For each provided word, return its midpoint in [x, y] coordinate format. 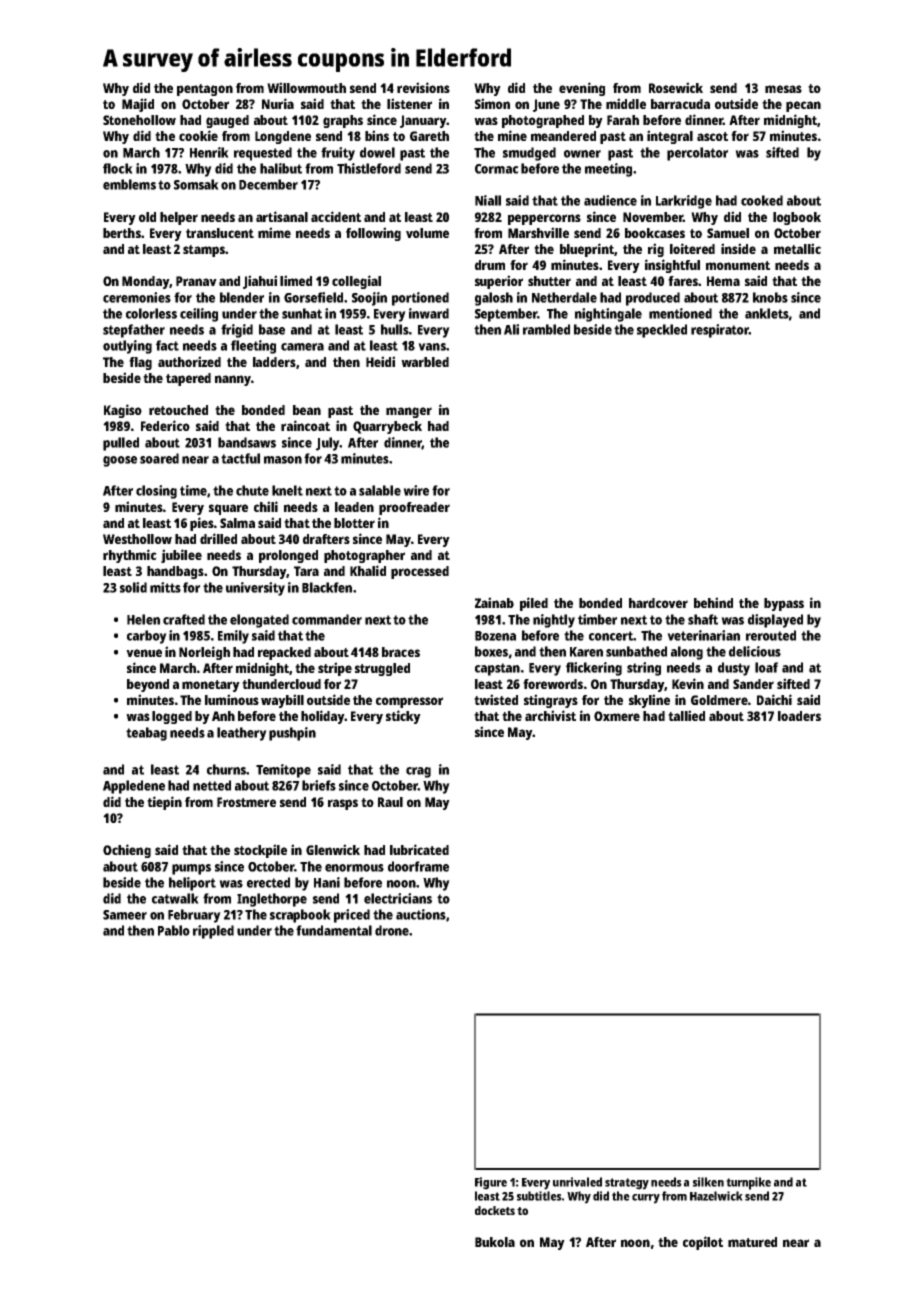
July [328, 444]
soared [159, 458]
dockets [495, 1210]
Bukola [495, 1242]
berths [122, 233]
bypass [784, 604]
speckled [662, 331]
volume [427, 233]
